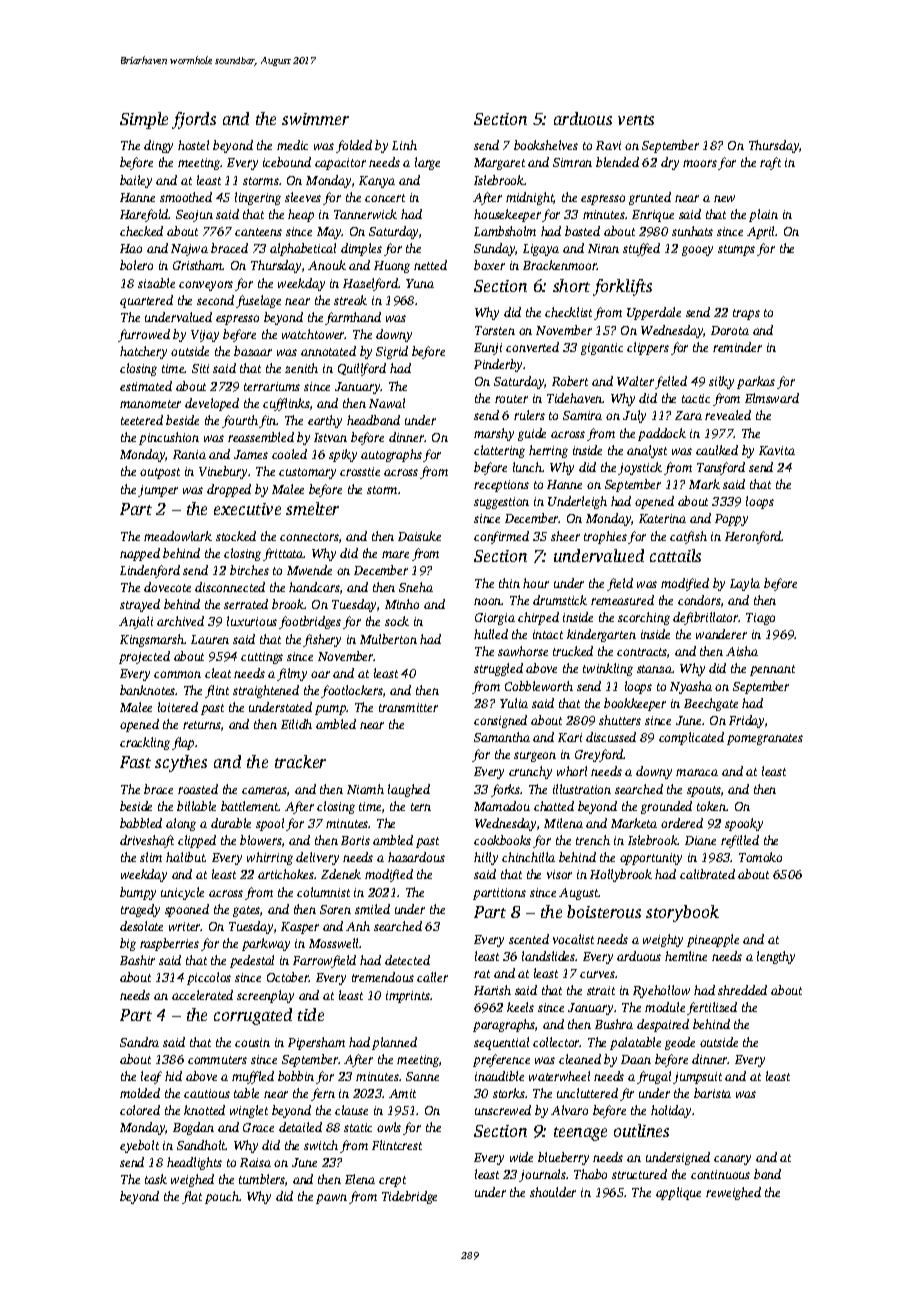  What do you see at coordinates (529, 415) in the screenshot?
I see `rulers` at bounding box center [529, 415].
